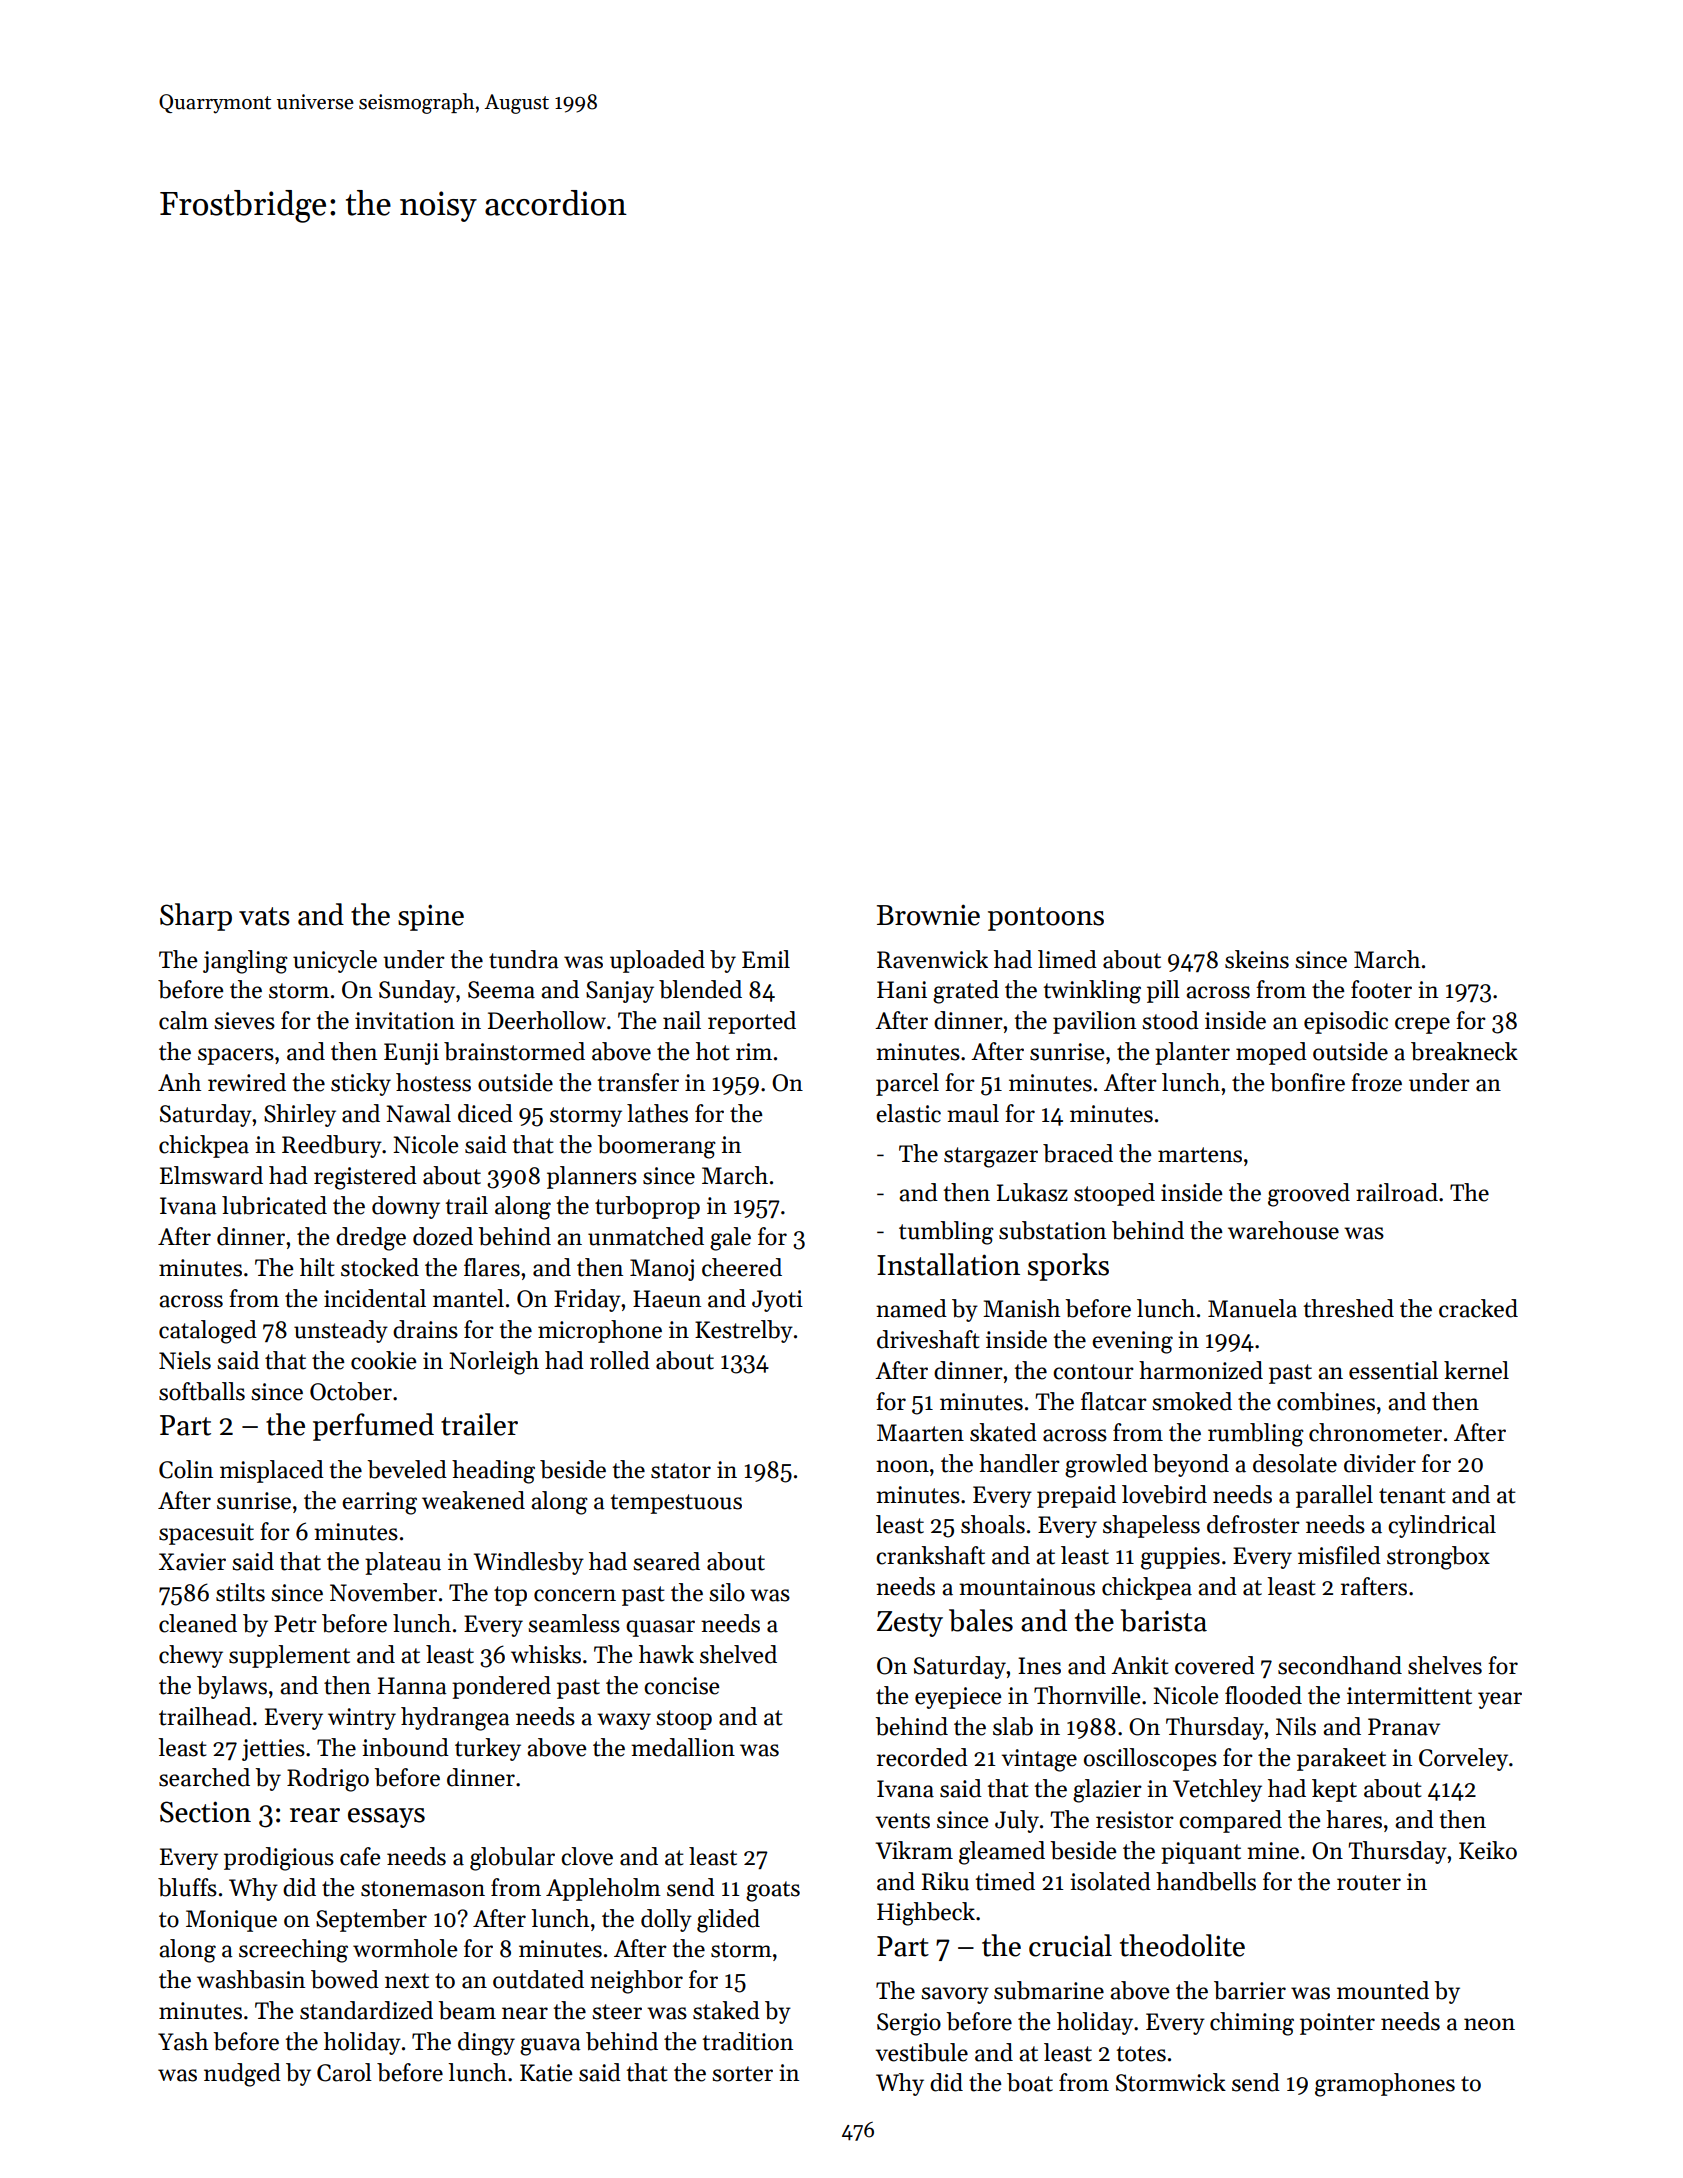 This document has width=1683, height=2178. What do you see at coordinates (1478, 1308) in the document?
I see `cracked` at bounding box center [1478, 1308].
